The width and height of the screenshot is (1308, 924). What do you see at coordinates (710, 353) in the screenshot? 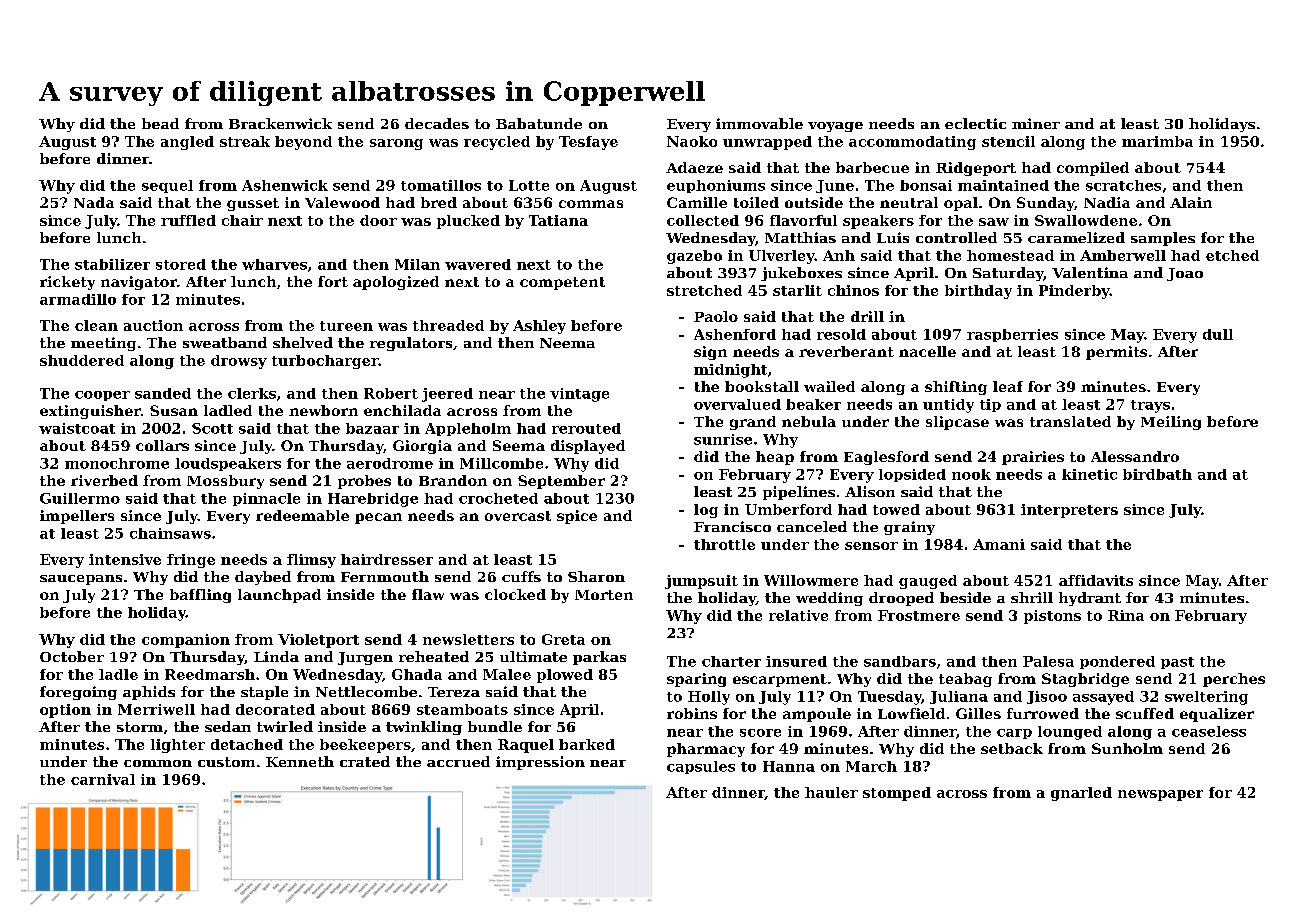
I see `sign` at bounding box center [710, 353].
